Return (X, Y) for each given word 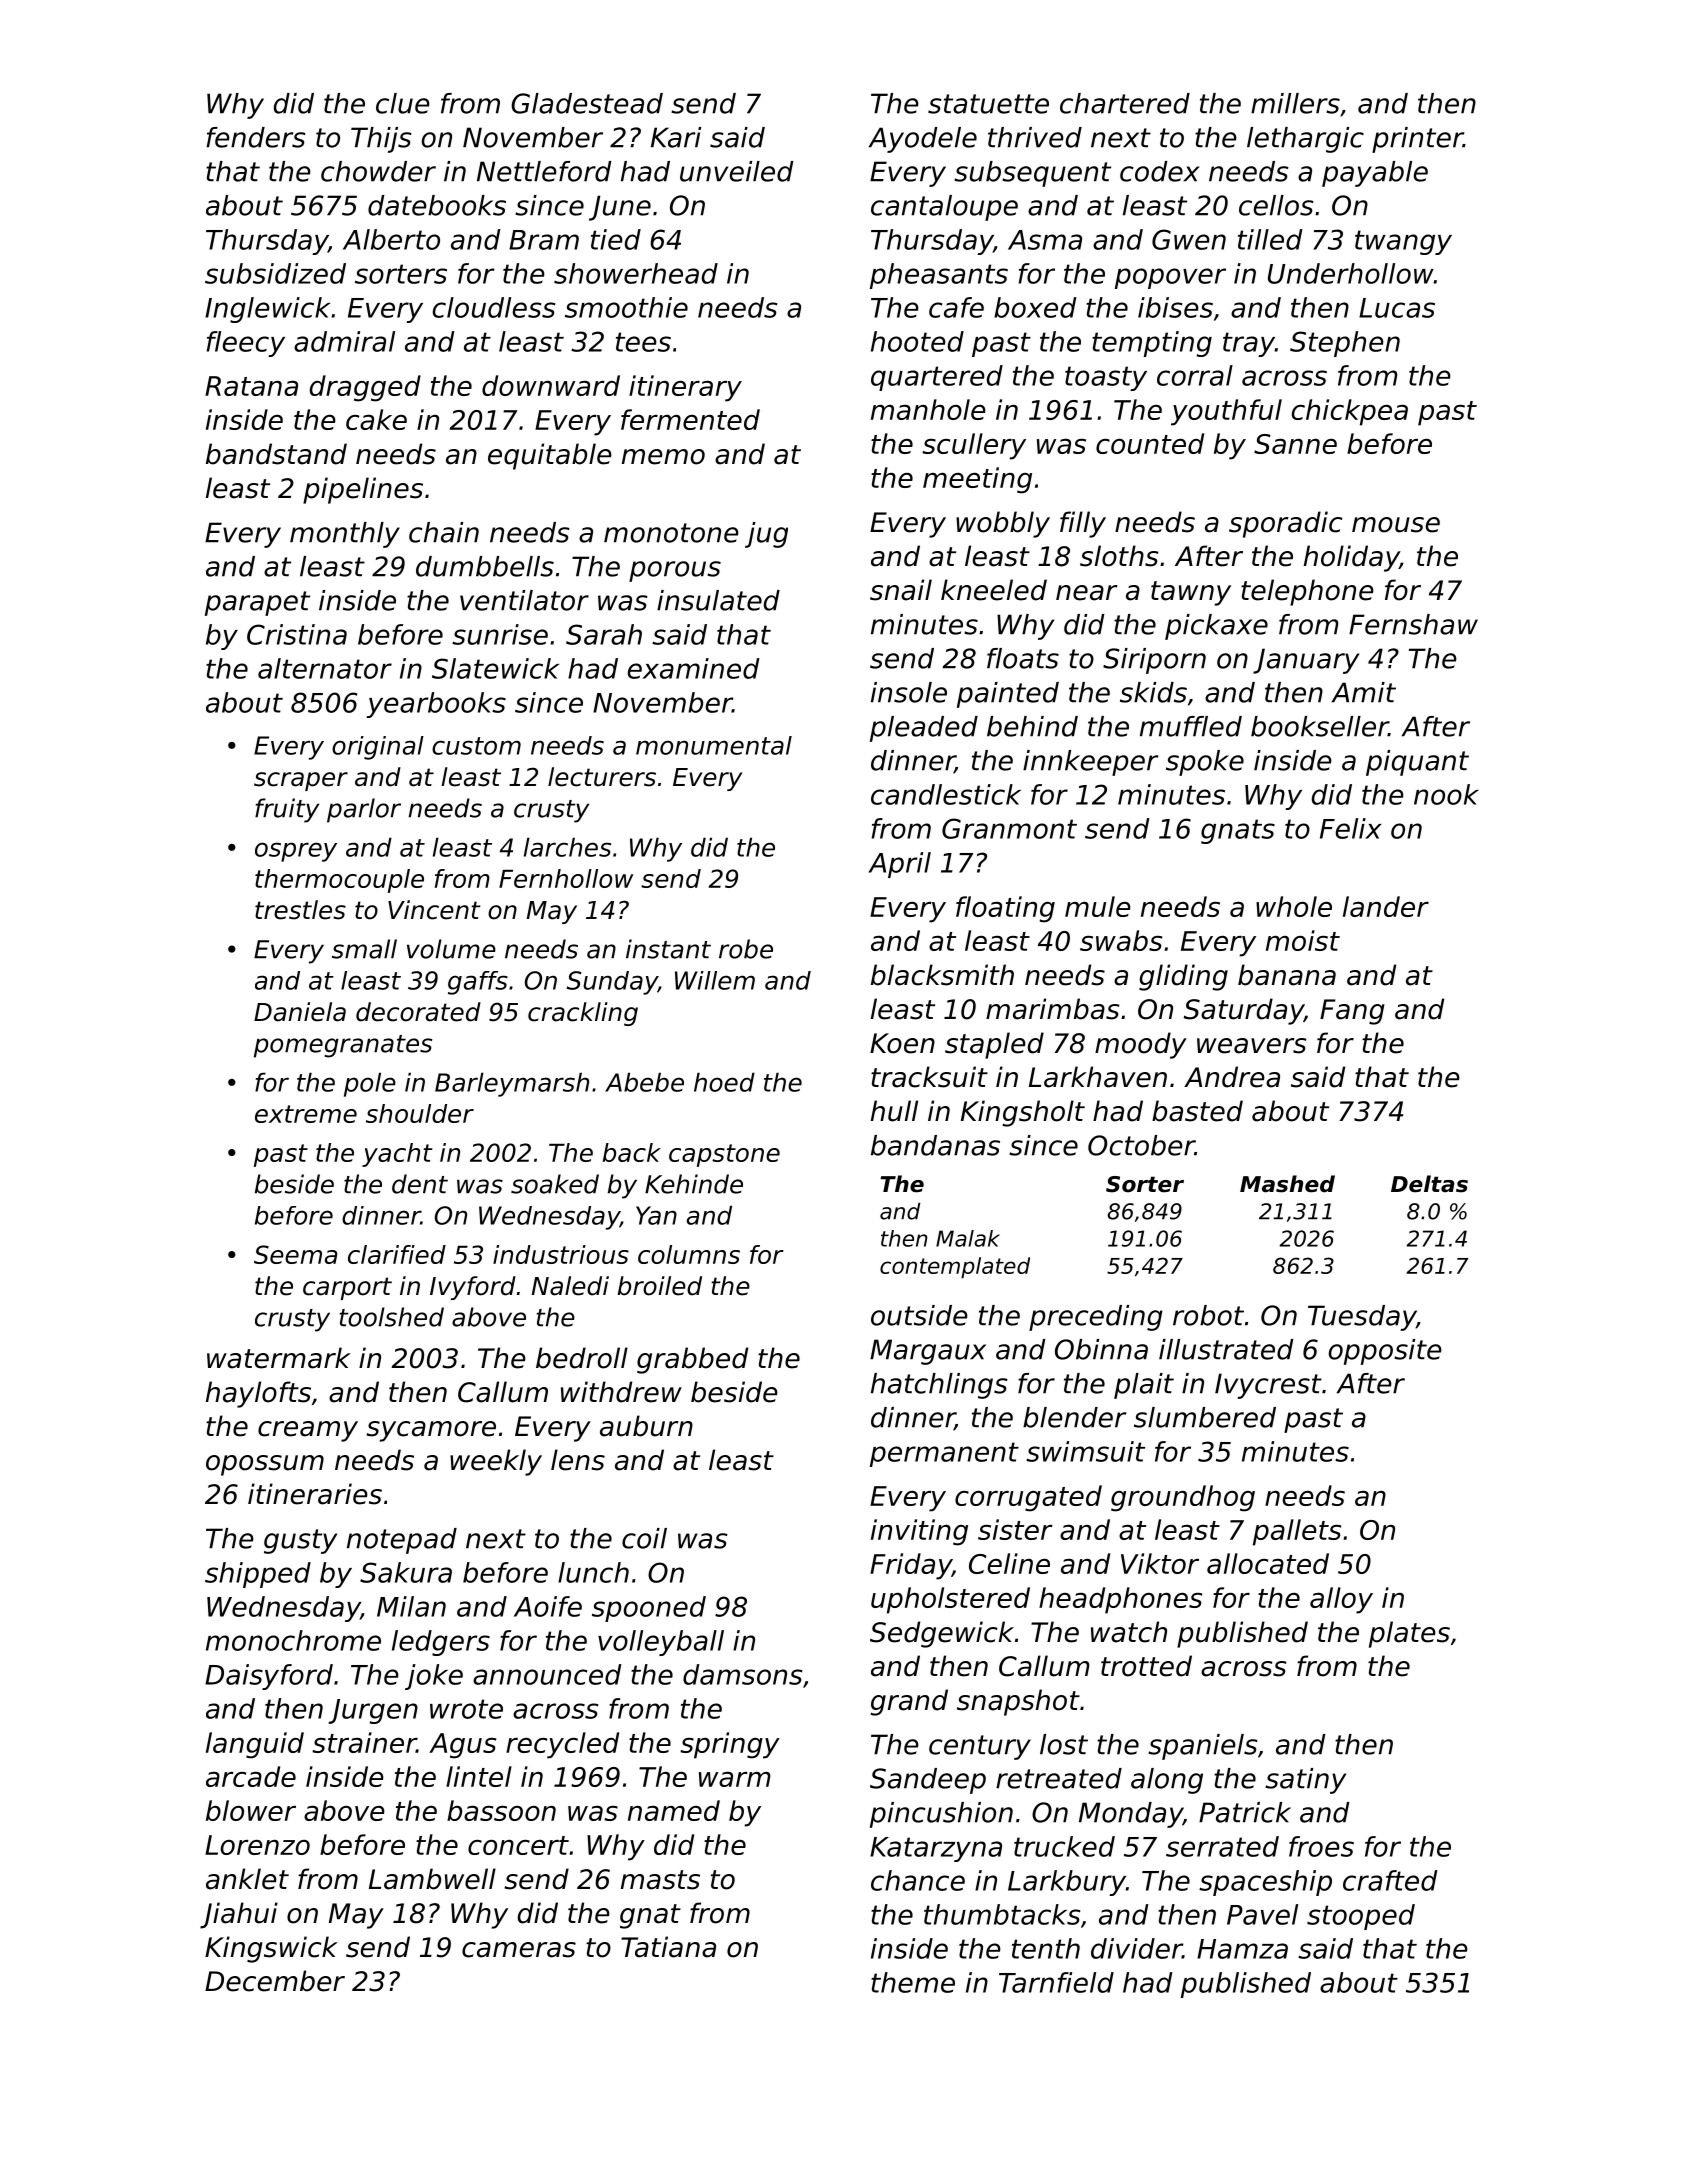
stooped (1361, 1917)
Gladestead (587, 103)
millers (1295, 103)
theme (913, 1982)
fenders (256, 137)
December (275, 1981)
